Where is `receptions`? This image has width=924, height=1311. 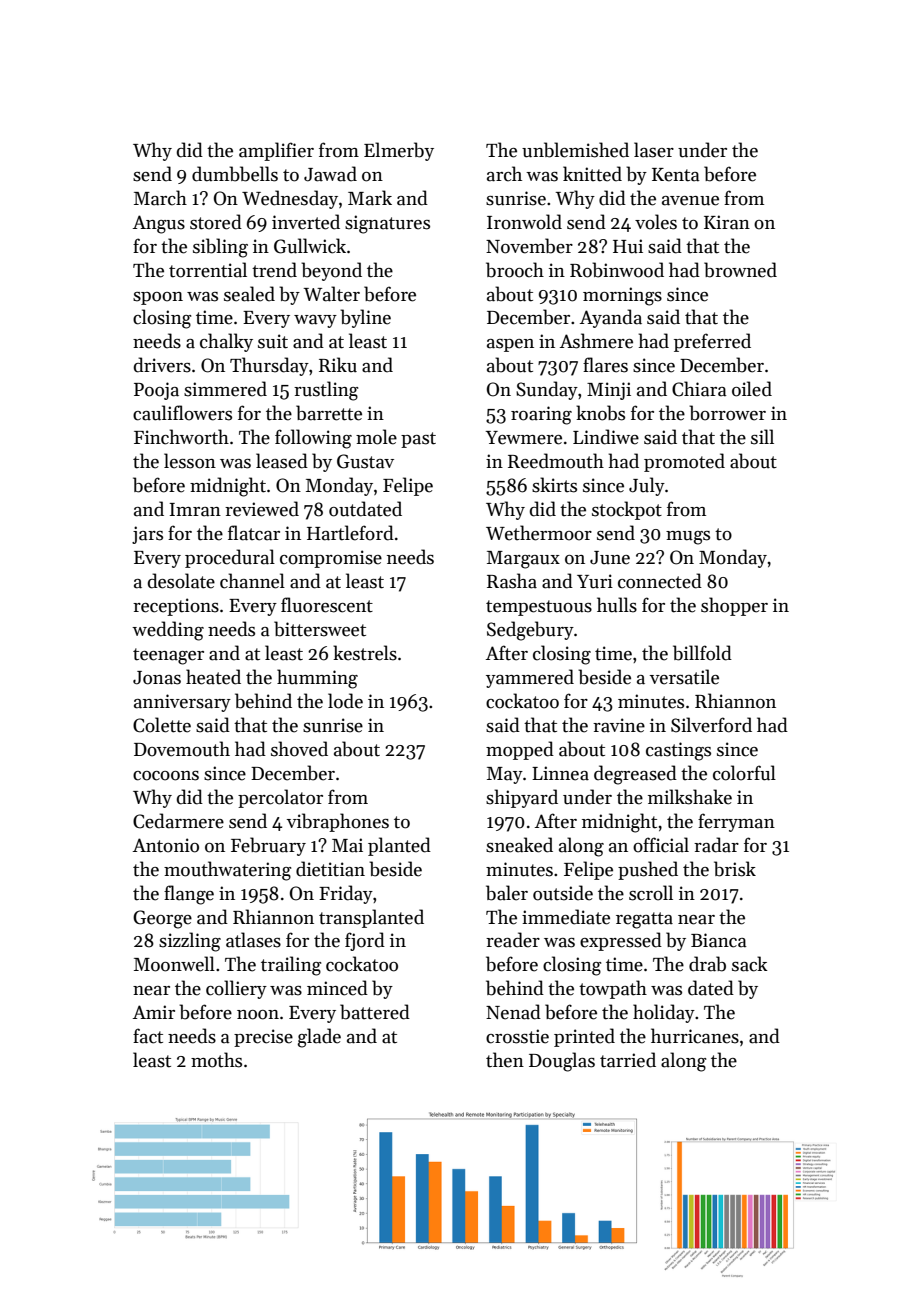 receptions is located at coordinates (176, 607).
